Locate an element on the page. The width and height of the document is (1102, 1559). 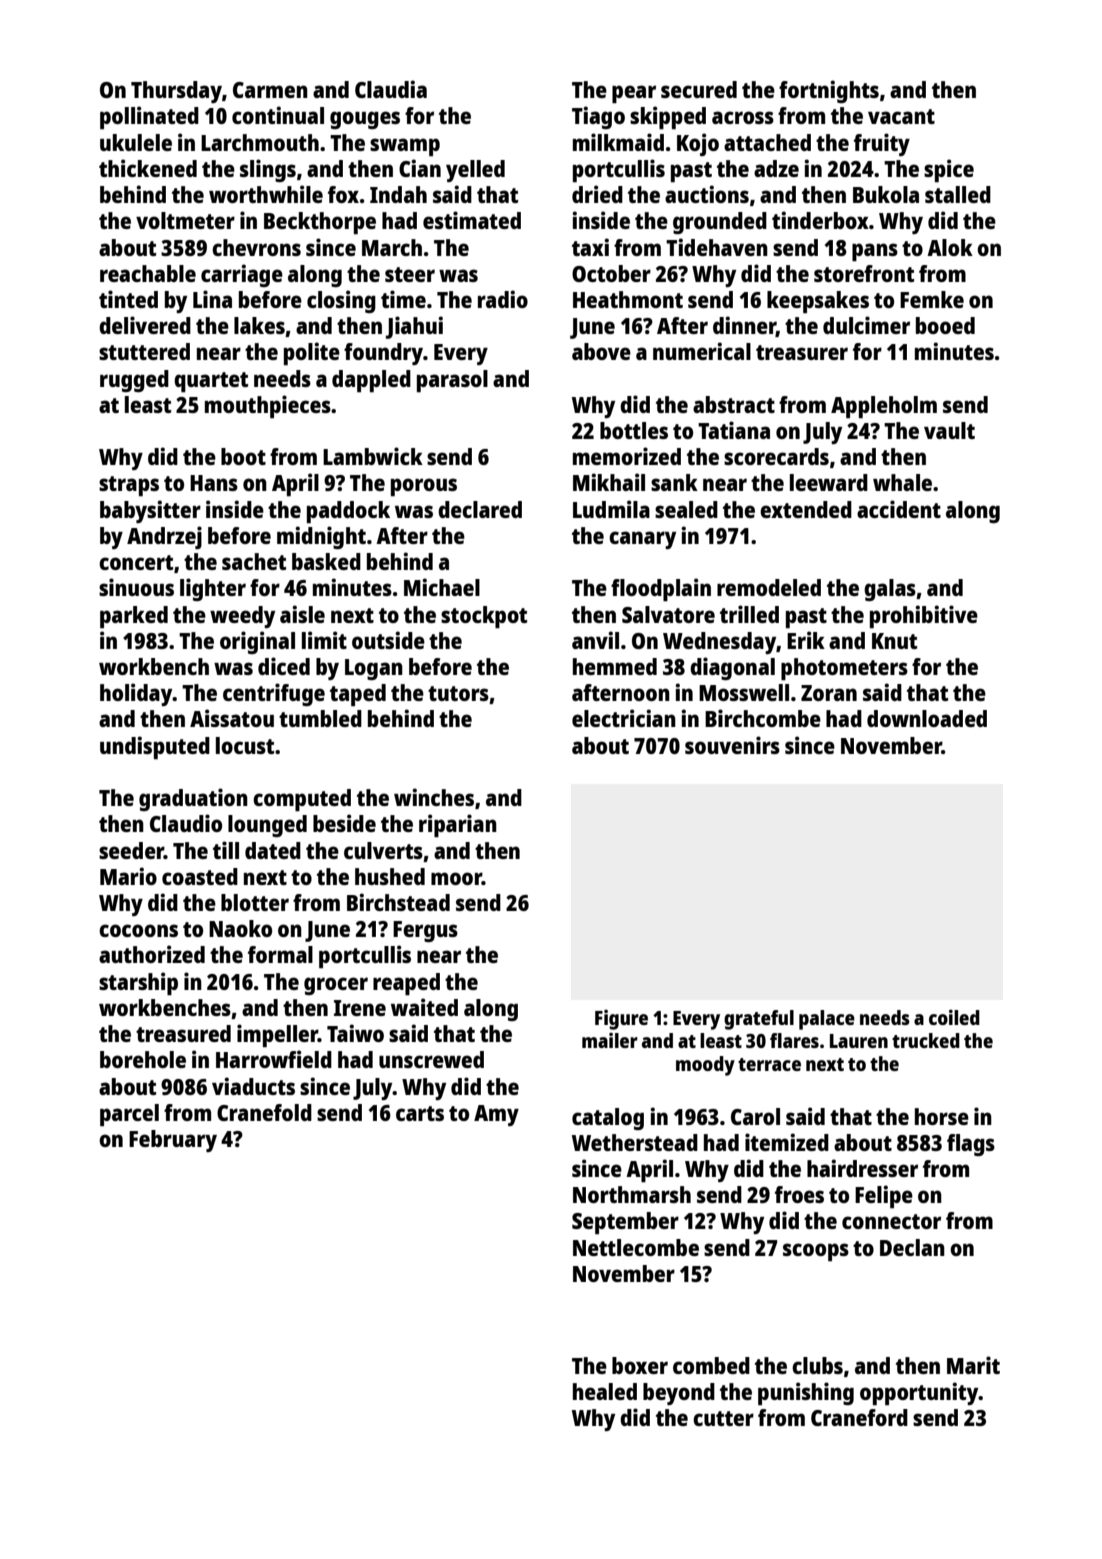
computed is located at coordinates (302, 800).
